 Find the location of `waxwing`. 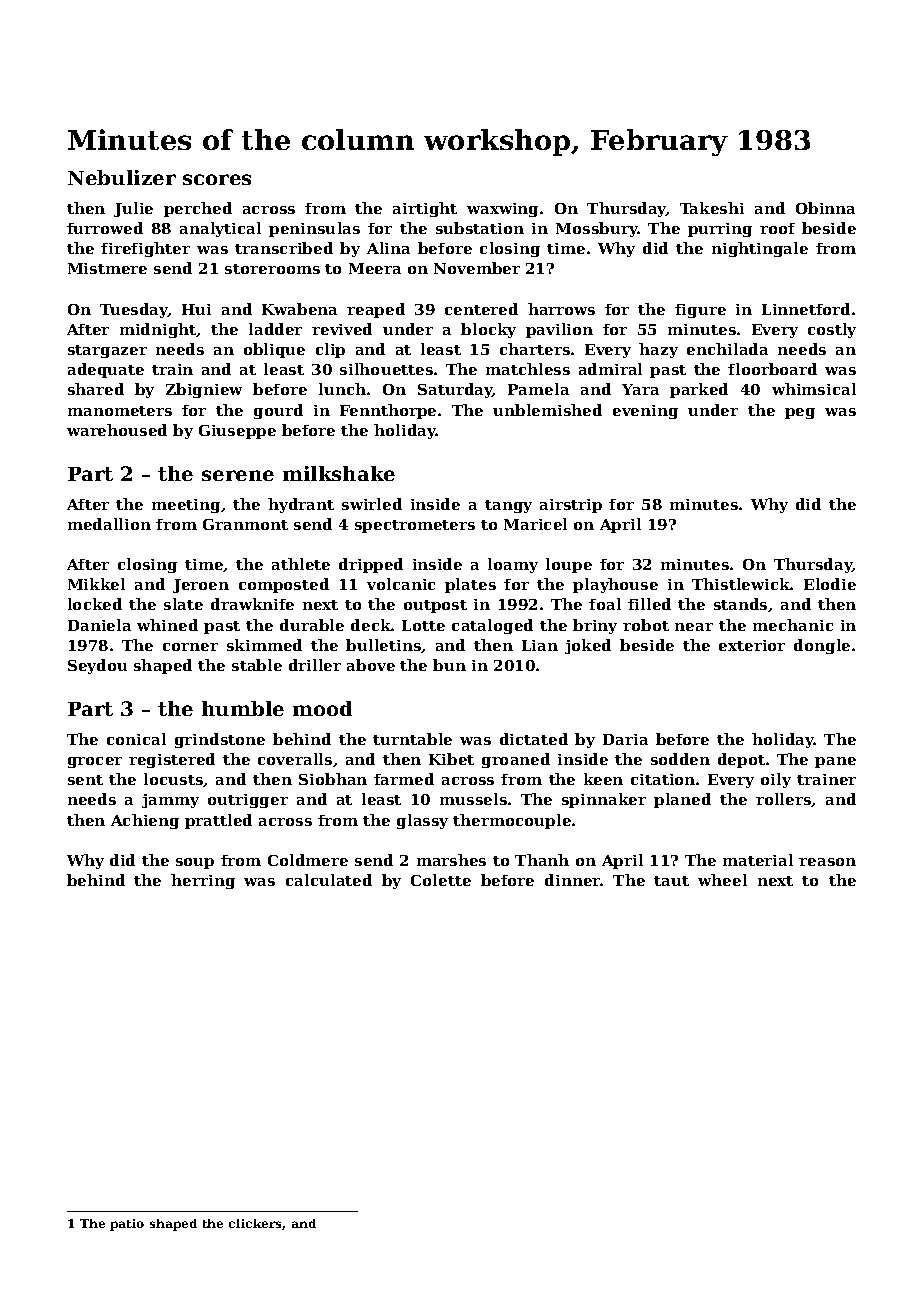

waxwing is located at coordinates (502, 210).
